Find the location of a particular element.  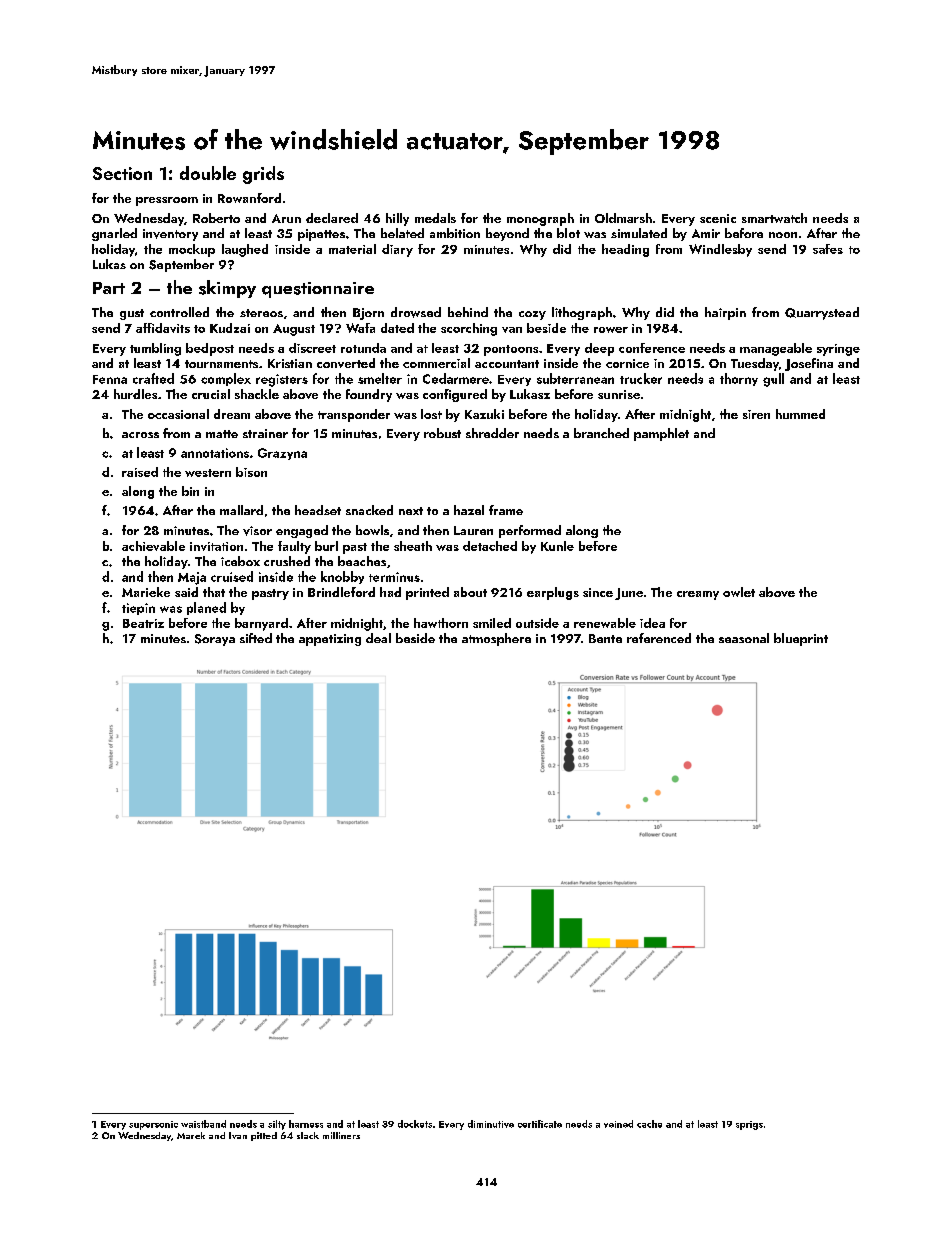

smartwatch is located at coordinates (774, 218).
